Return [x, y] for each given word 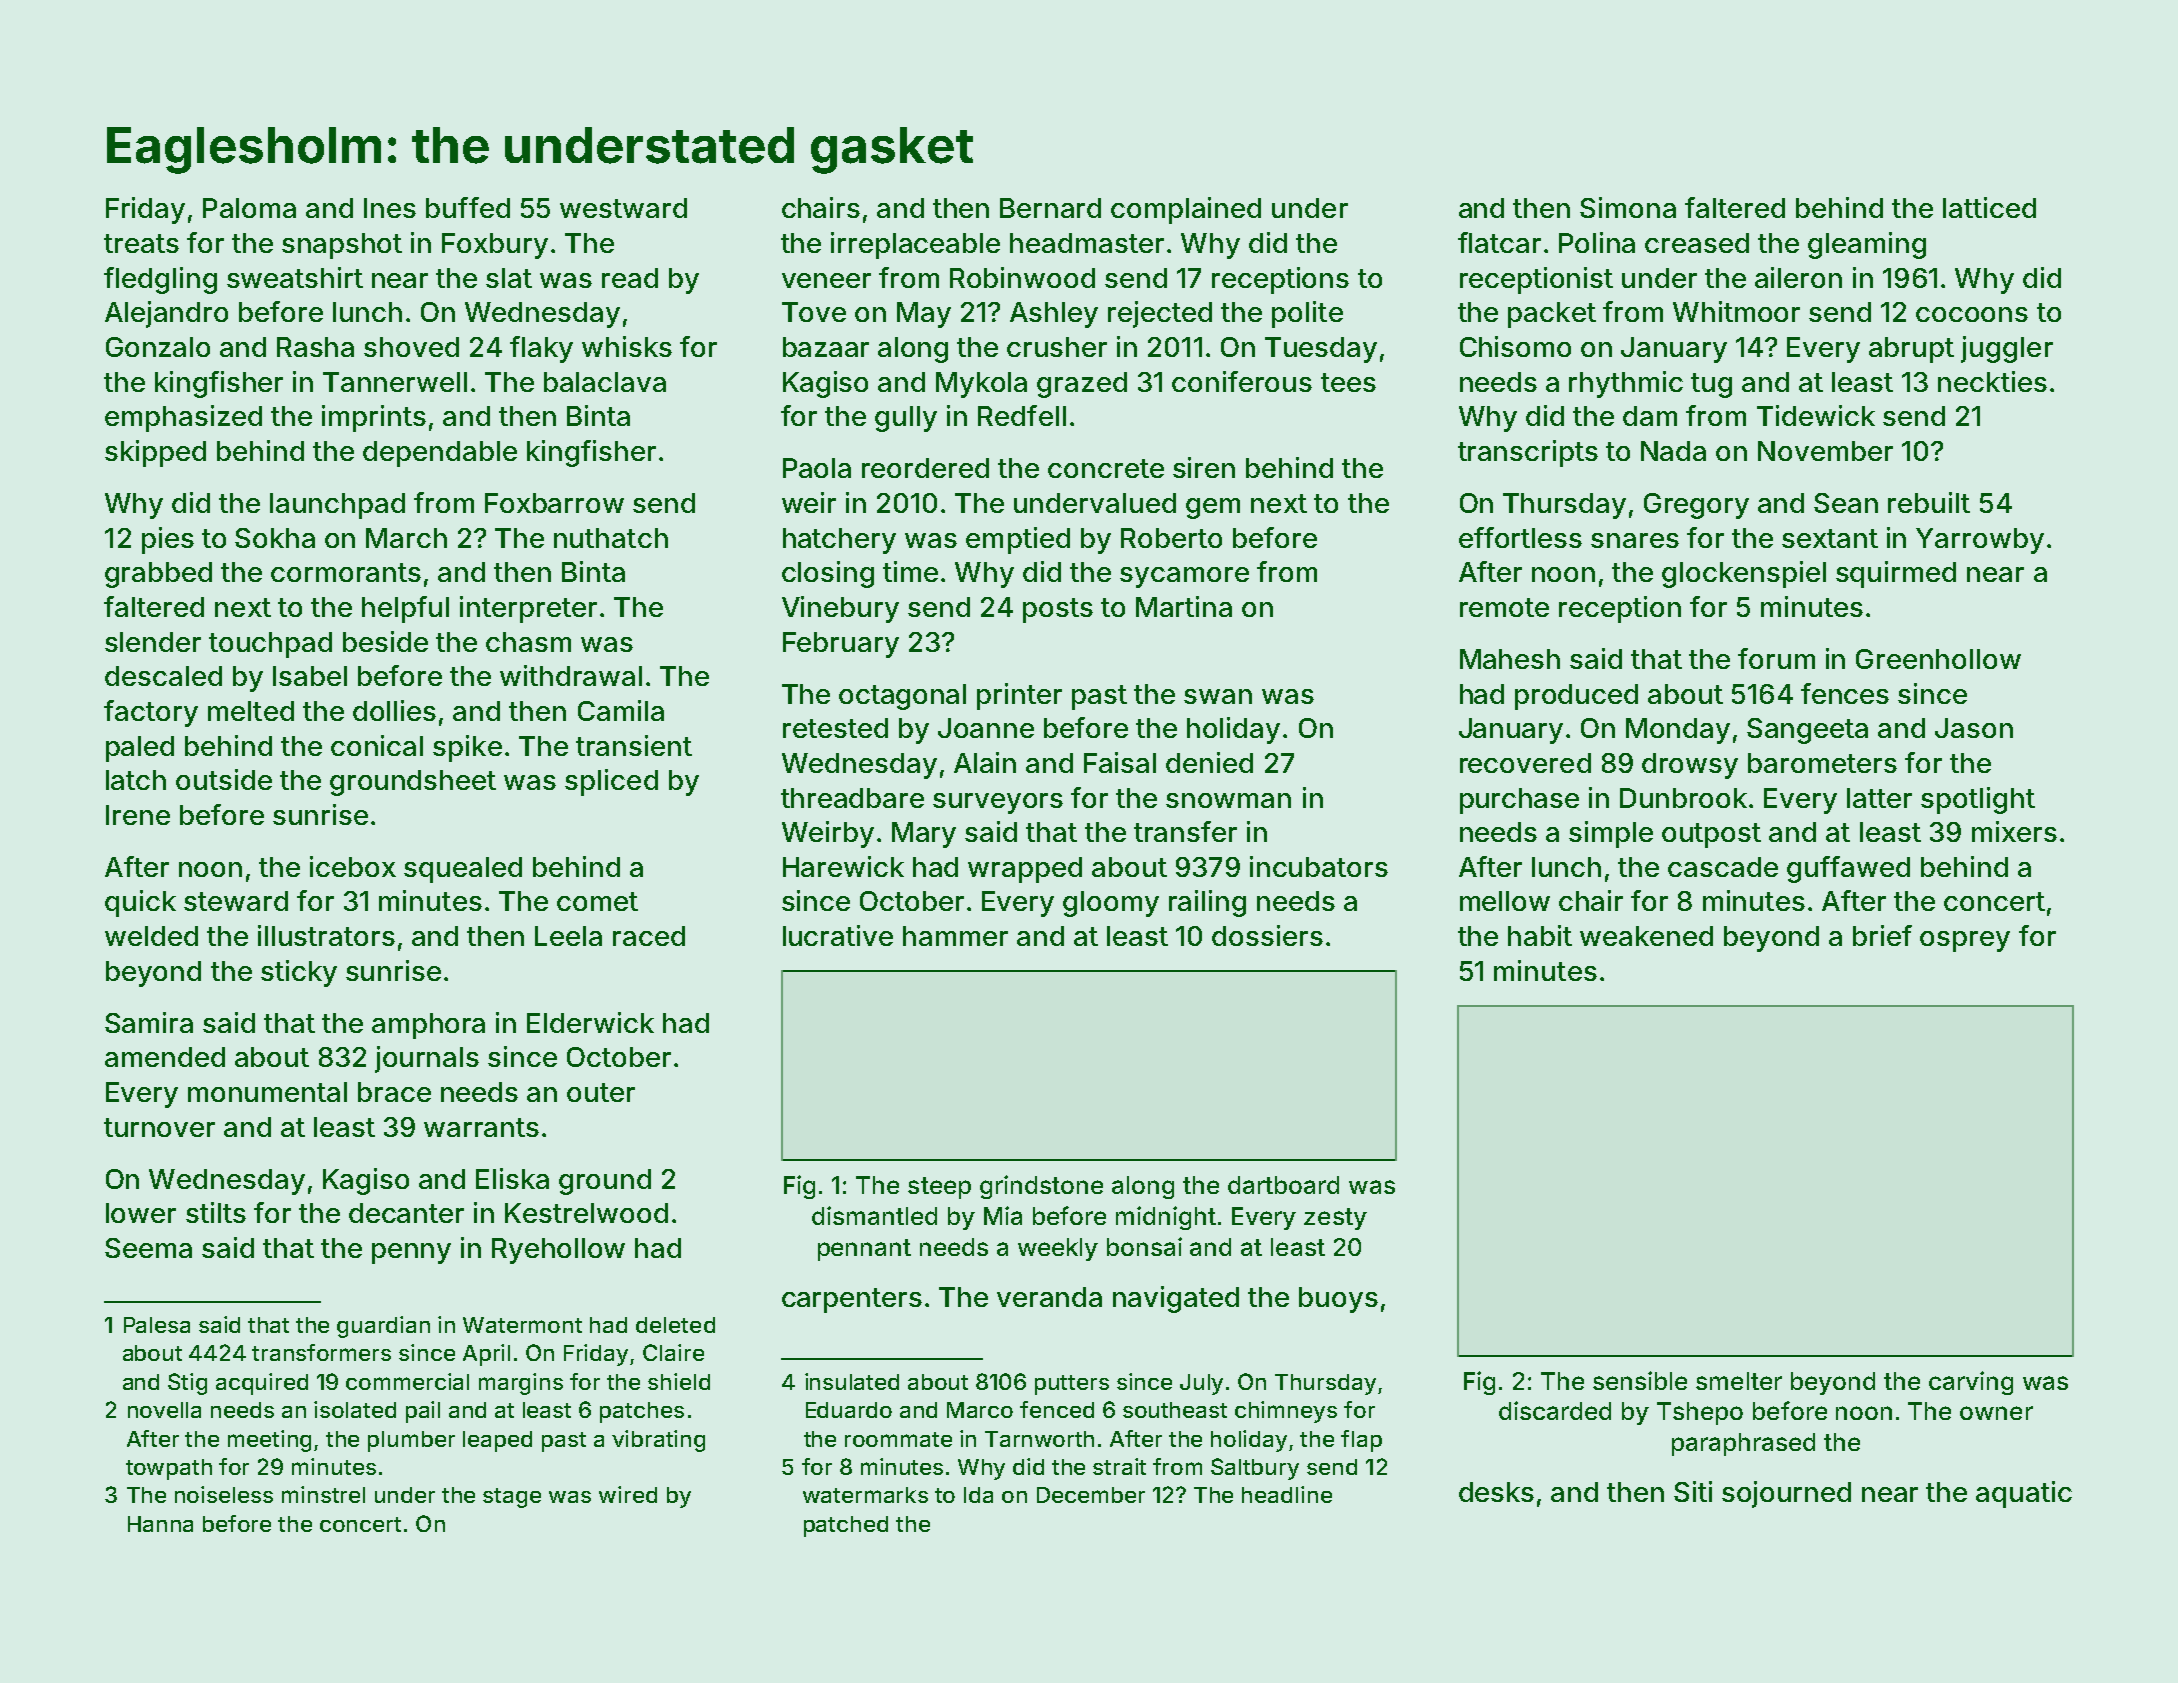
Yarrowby [1980, 541]
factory [151, 713]
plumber [411, 1441]
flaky [541, 349]
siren [1204, 467]
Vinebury [840, 609]
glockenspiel [1744, 574]
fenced [1057, 1409]
